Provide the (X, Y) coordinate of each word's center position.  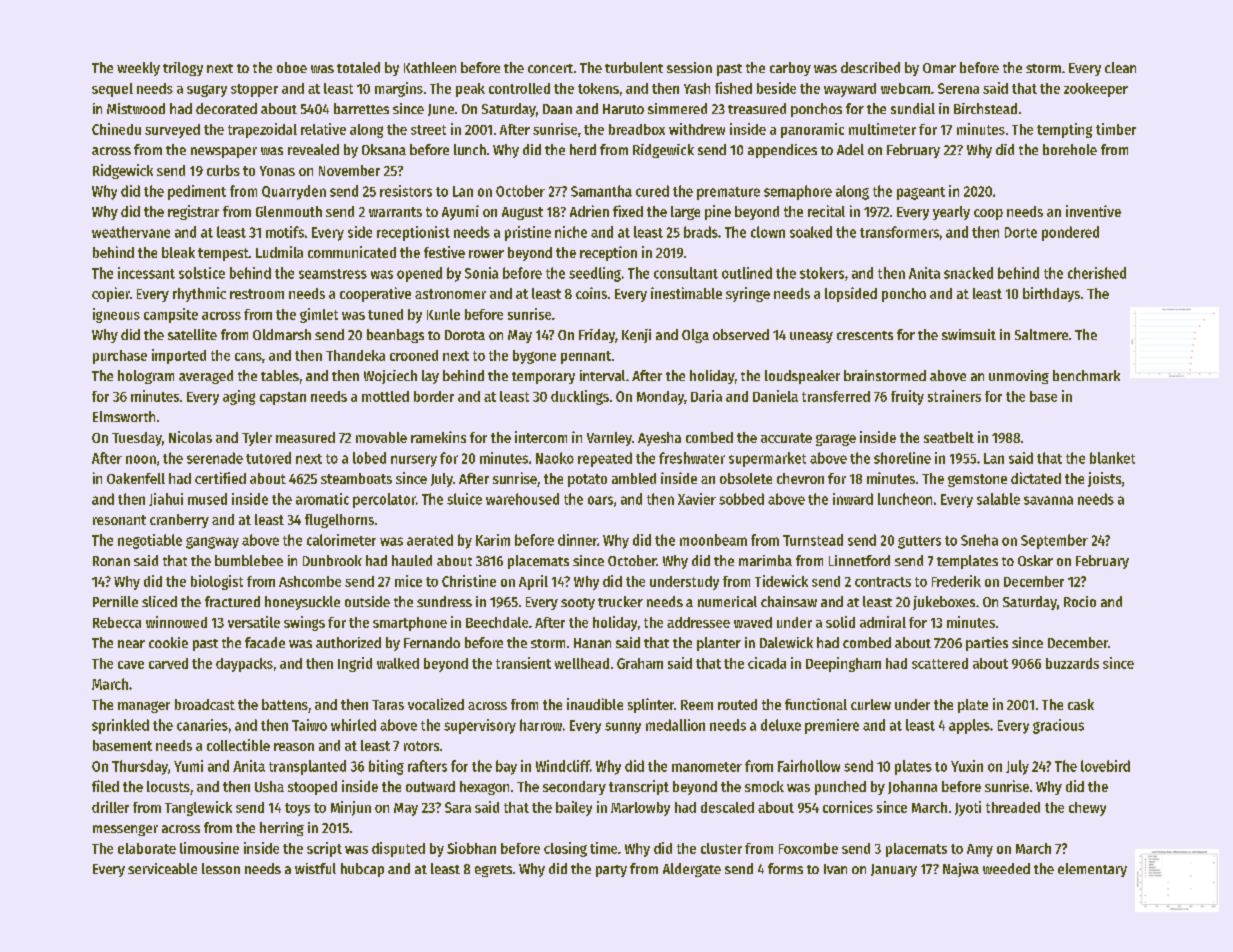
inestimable (686, 293)
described (870, 67)
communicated (352, 252)
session (689, 67)
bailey (574, 808)
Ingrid (355, 664)
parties (987, 644)
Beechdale (497, 622)
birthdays (1051, 294)
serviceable (162, 868)
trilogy (183, 69)
